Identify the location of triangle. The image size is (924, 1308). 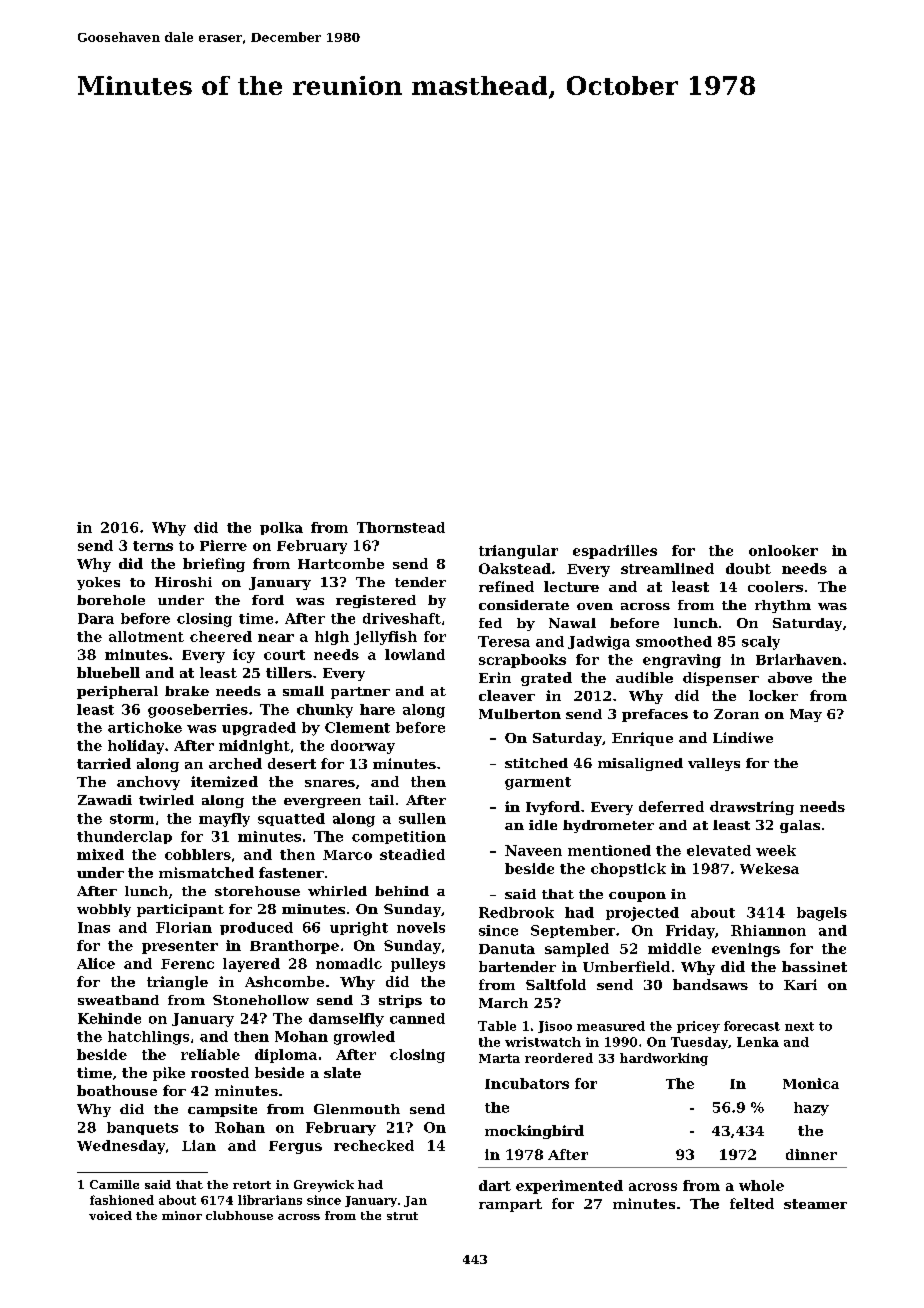
(177, 983).
